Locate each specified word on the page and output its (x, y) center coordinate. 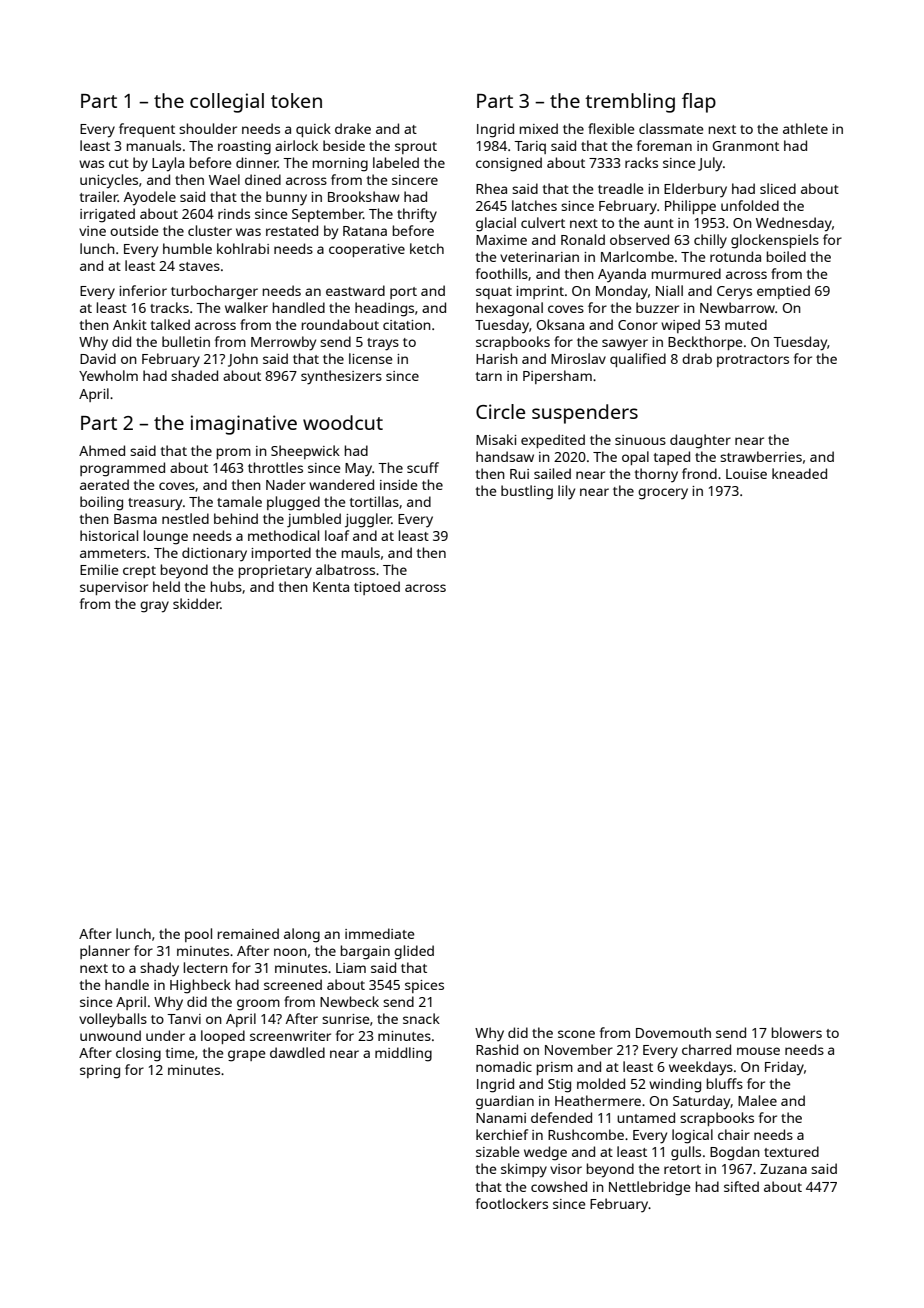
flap (699, 103)
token (296, 100)
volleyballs (113, 1020)
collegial (227, 103)
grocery (663, 494)
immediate (380, 933)
